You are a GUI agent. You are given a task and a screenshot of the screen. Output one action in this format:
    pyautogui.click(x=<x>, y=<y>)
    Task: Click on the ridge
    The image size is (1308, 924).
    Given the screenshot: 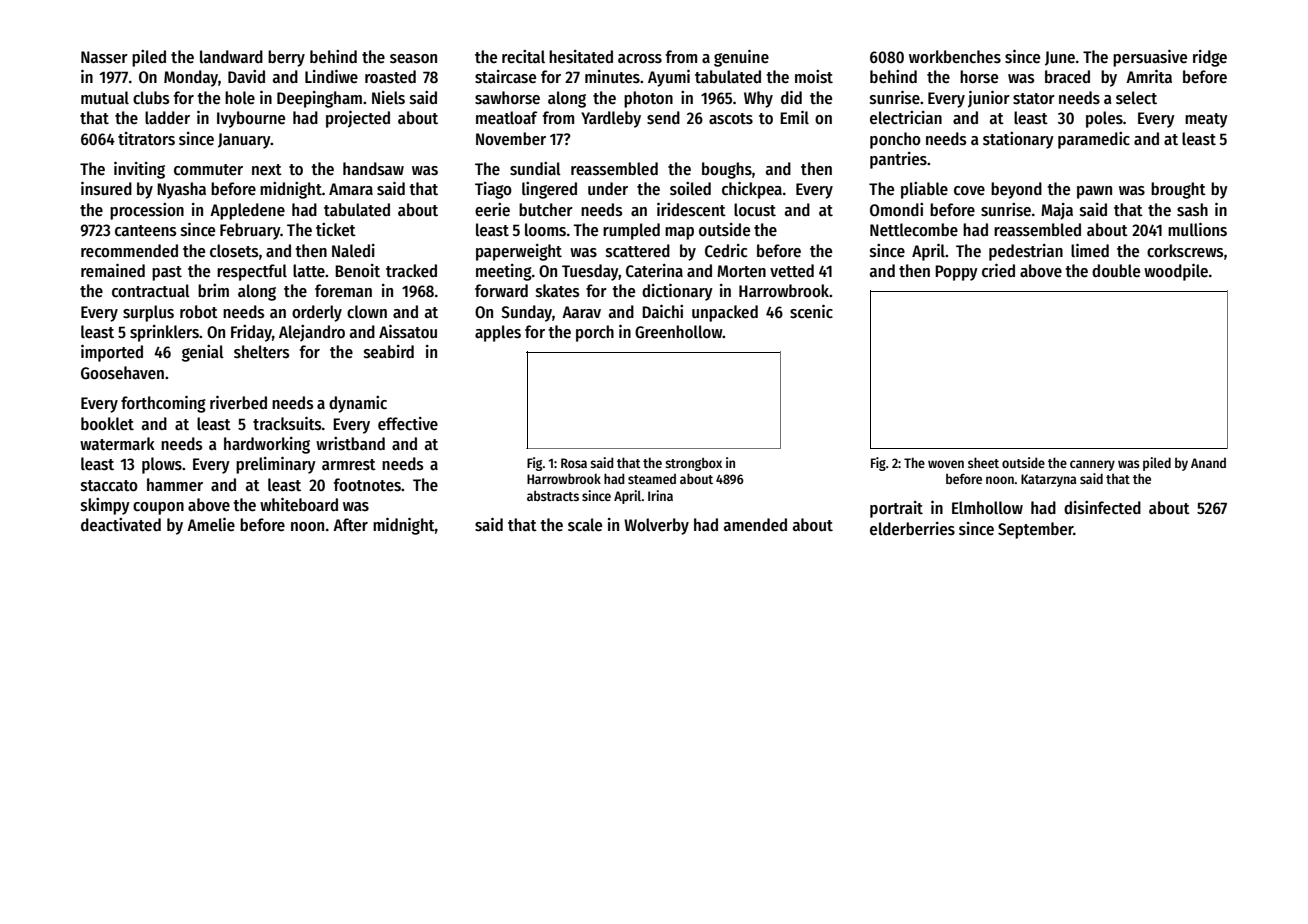 What is the action you would take?
    pyautogui.click(x=1210, y=58)
